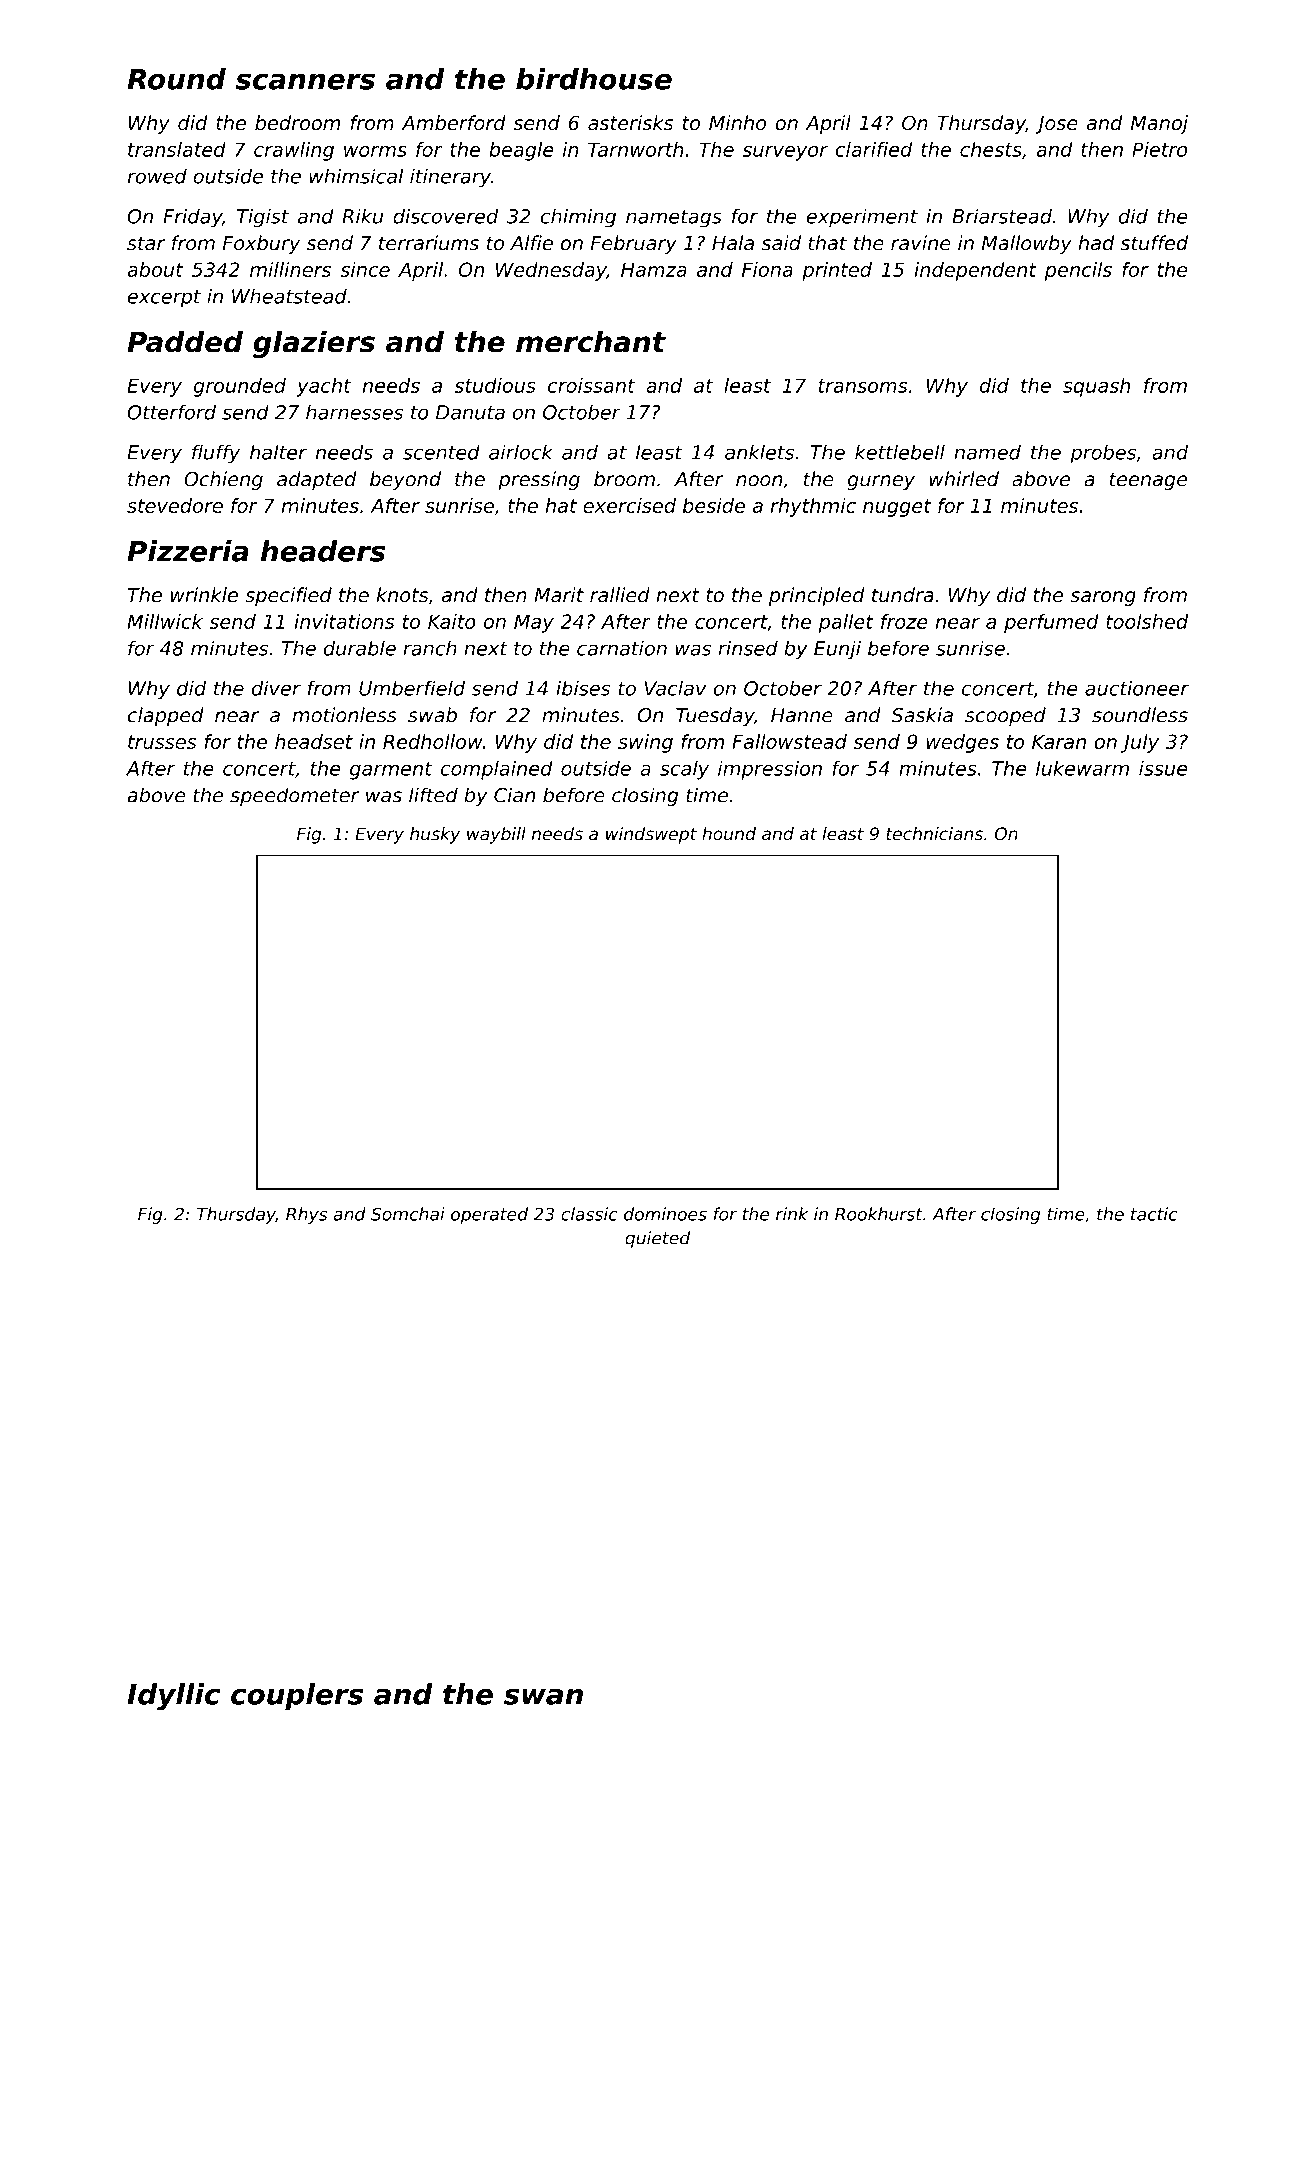  Describe the element at coordinates (1154, 1214) in the screenshot. I see `tactic` at that location.
